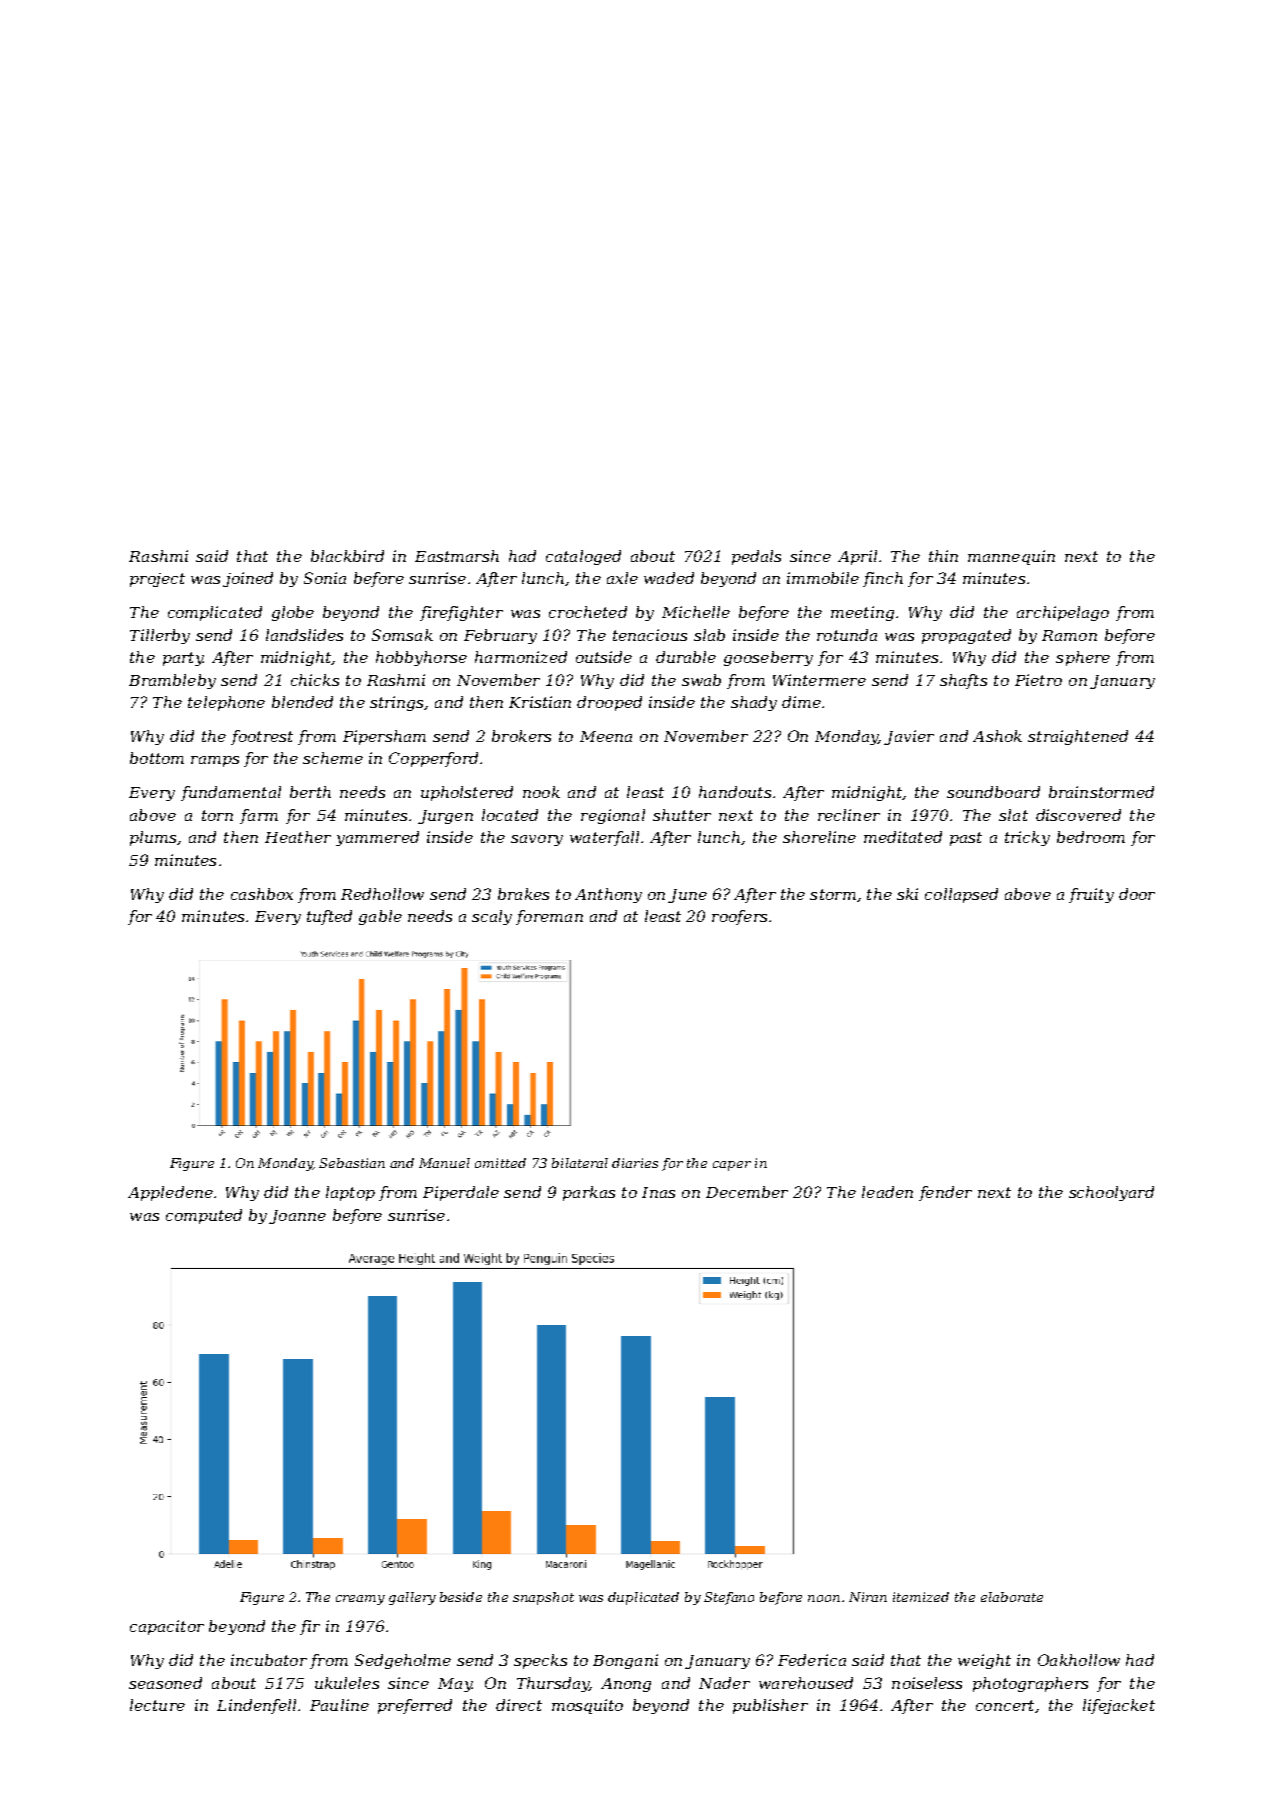 Image resolution: width=1284 pixels, height=1817 pixels. Describe the element at coordinates (1091, 895) in the screenshot. I see `fruity` at that location.
